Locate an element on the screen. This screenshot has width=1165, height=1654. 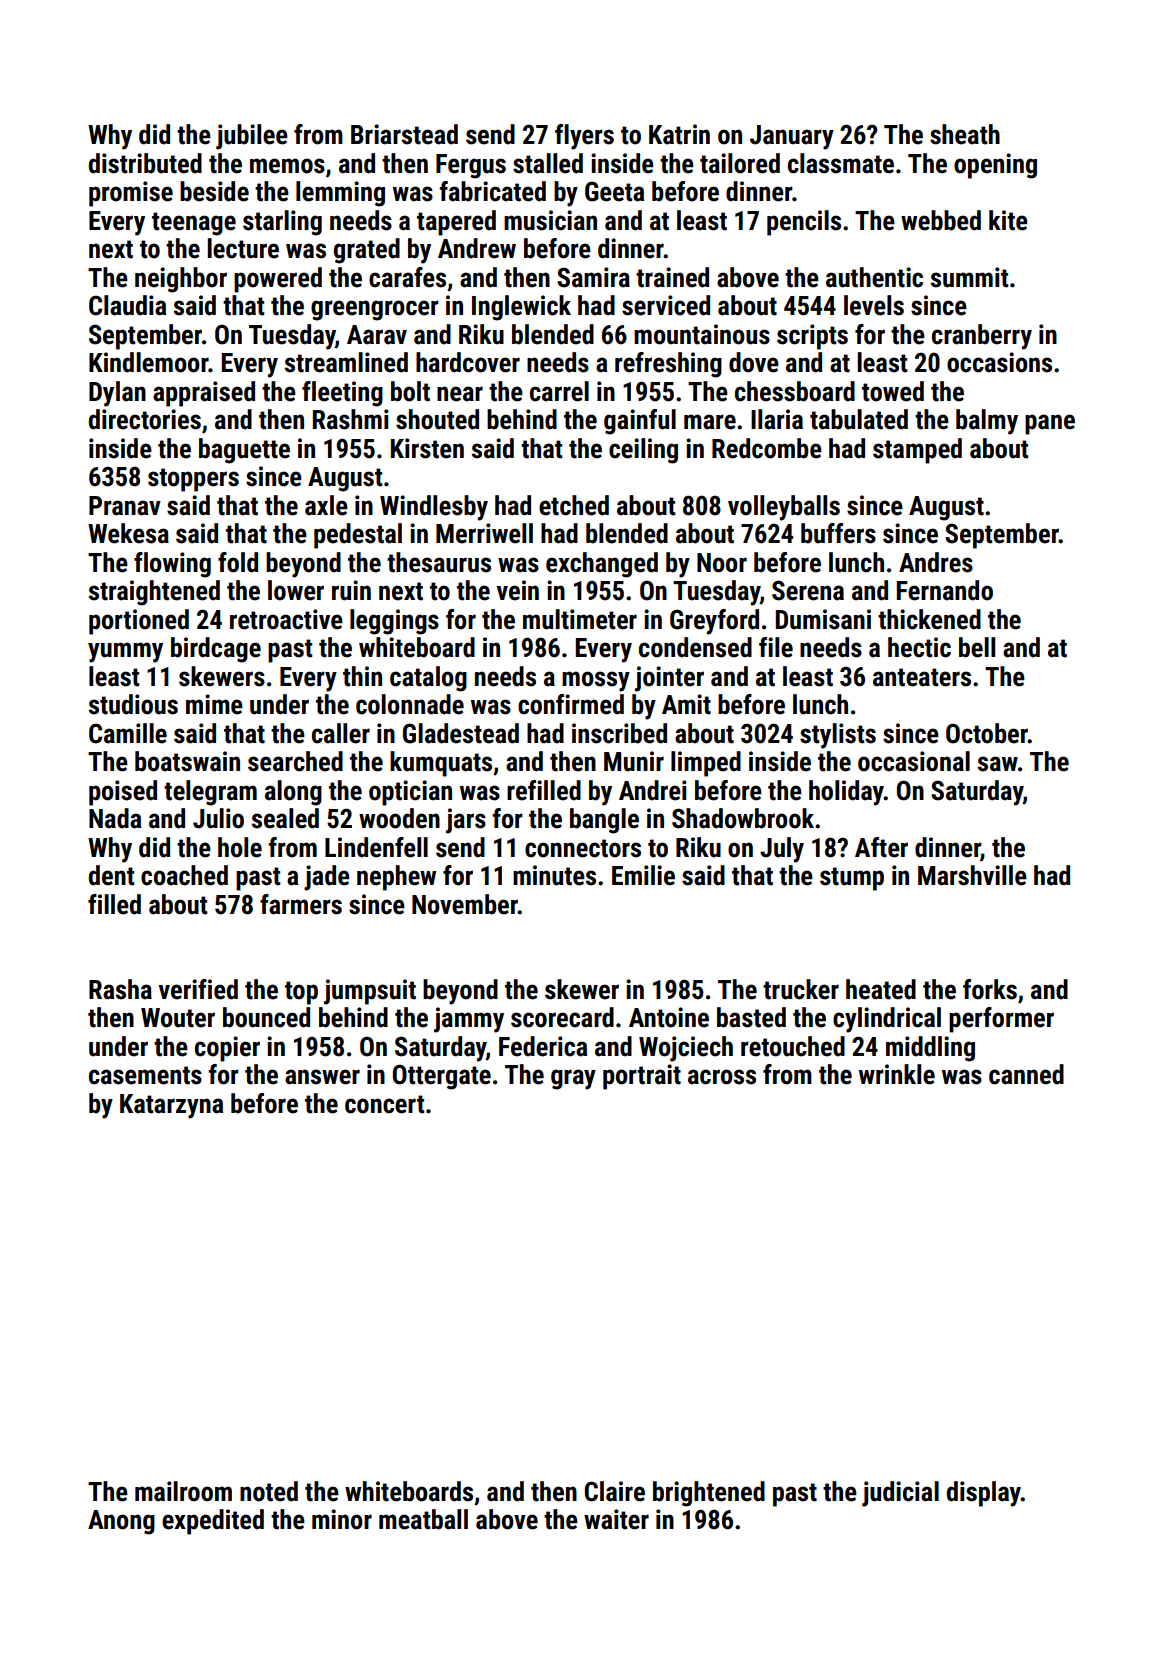
middling is located at coordinates (930, 1049).
